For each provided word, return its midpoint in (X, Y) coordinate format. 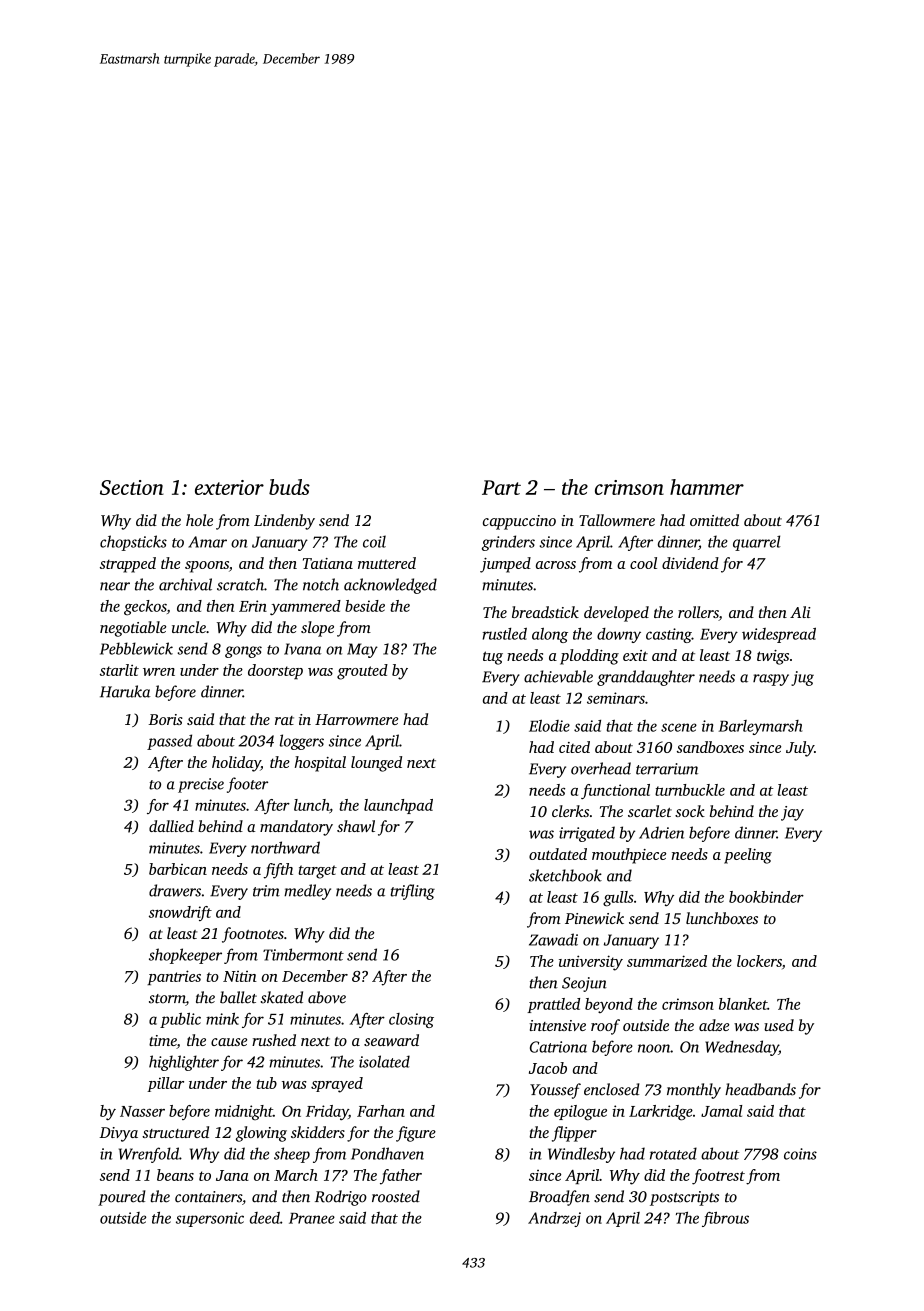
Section (132, 487)
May (362, 650)
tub (266, 1083)
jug (802, 678)
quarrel (757, 543)
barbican (178, 869)
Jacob (548, 1068)
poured (121, 1198)
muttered (387, 563)
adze (714, 1025)
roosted (396, 1196)
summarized (667, 961)
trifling (413, 892)
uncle (189, 627)
